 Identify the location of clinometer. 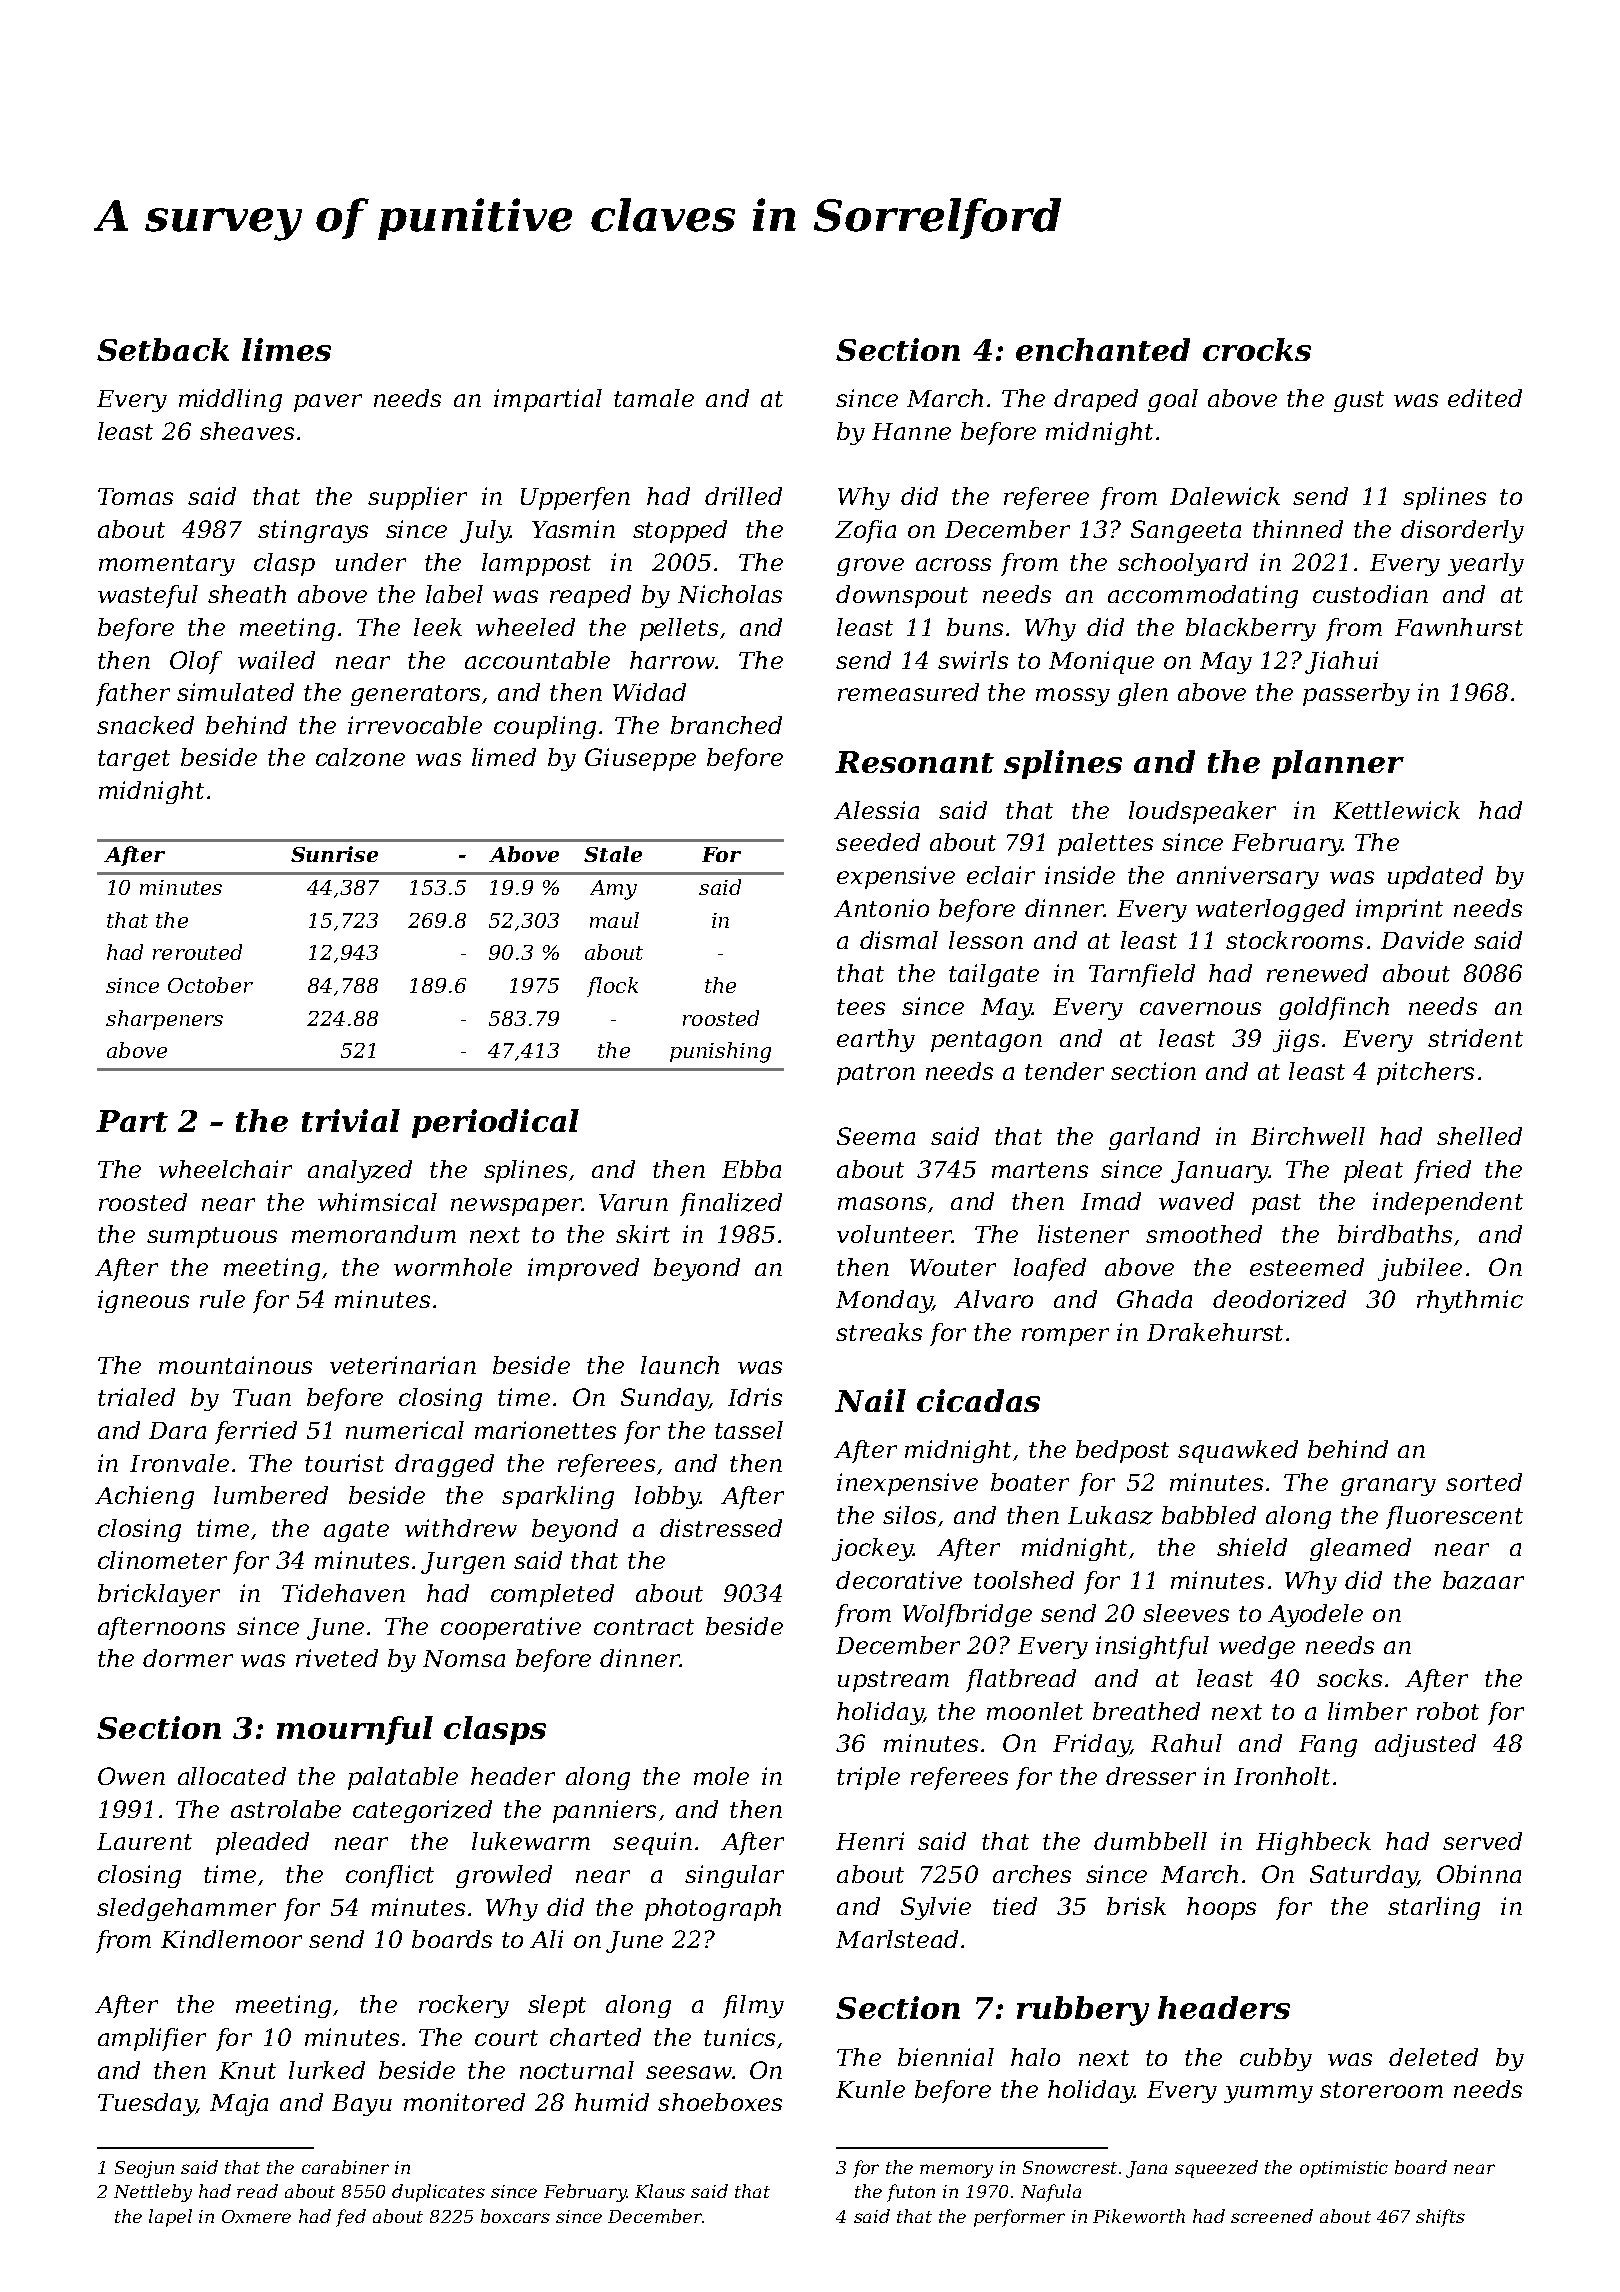
(162, 1560).
